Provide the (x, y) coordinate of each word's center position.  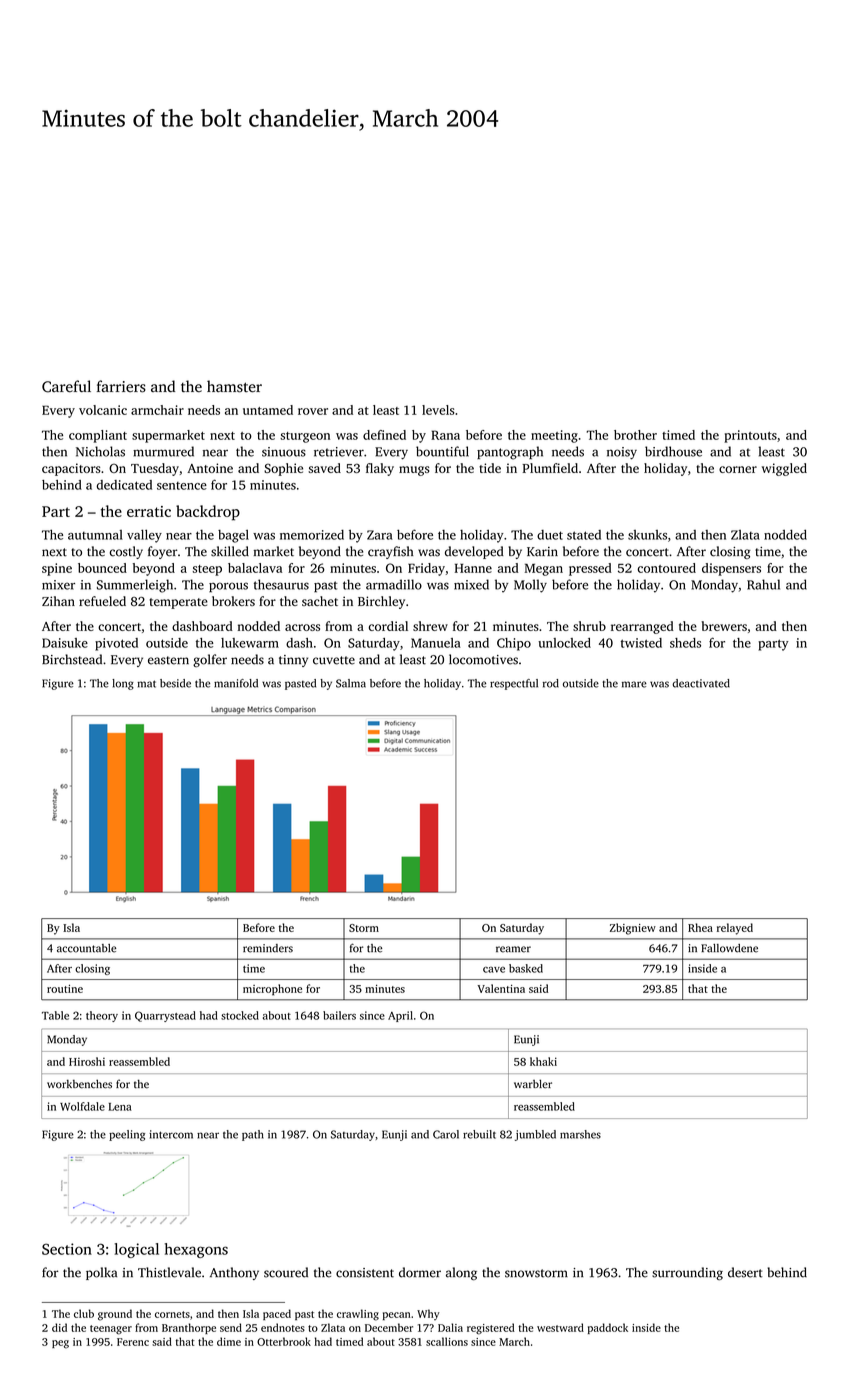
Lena (120, 1107)
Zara (379, 535)
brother (635, 435)
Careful (66, 386)
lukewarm (250, 643)
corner (738, 469)
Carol (446, 1134)
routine (65, 989)
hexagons (196, 1250)
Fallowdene (729, 948)
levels (438, 410)
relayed (735, 929)
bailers (339, 1015)
